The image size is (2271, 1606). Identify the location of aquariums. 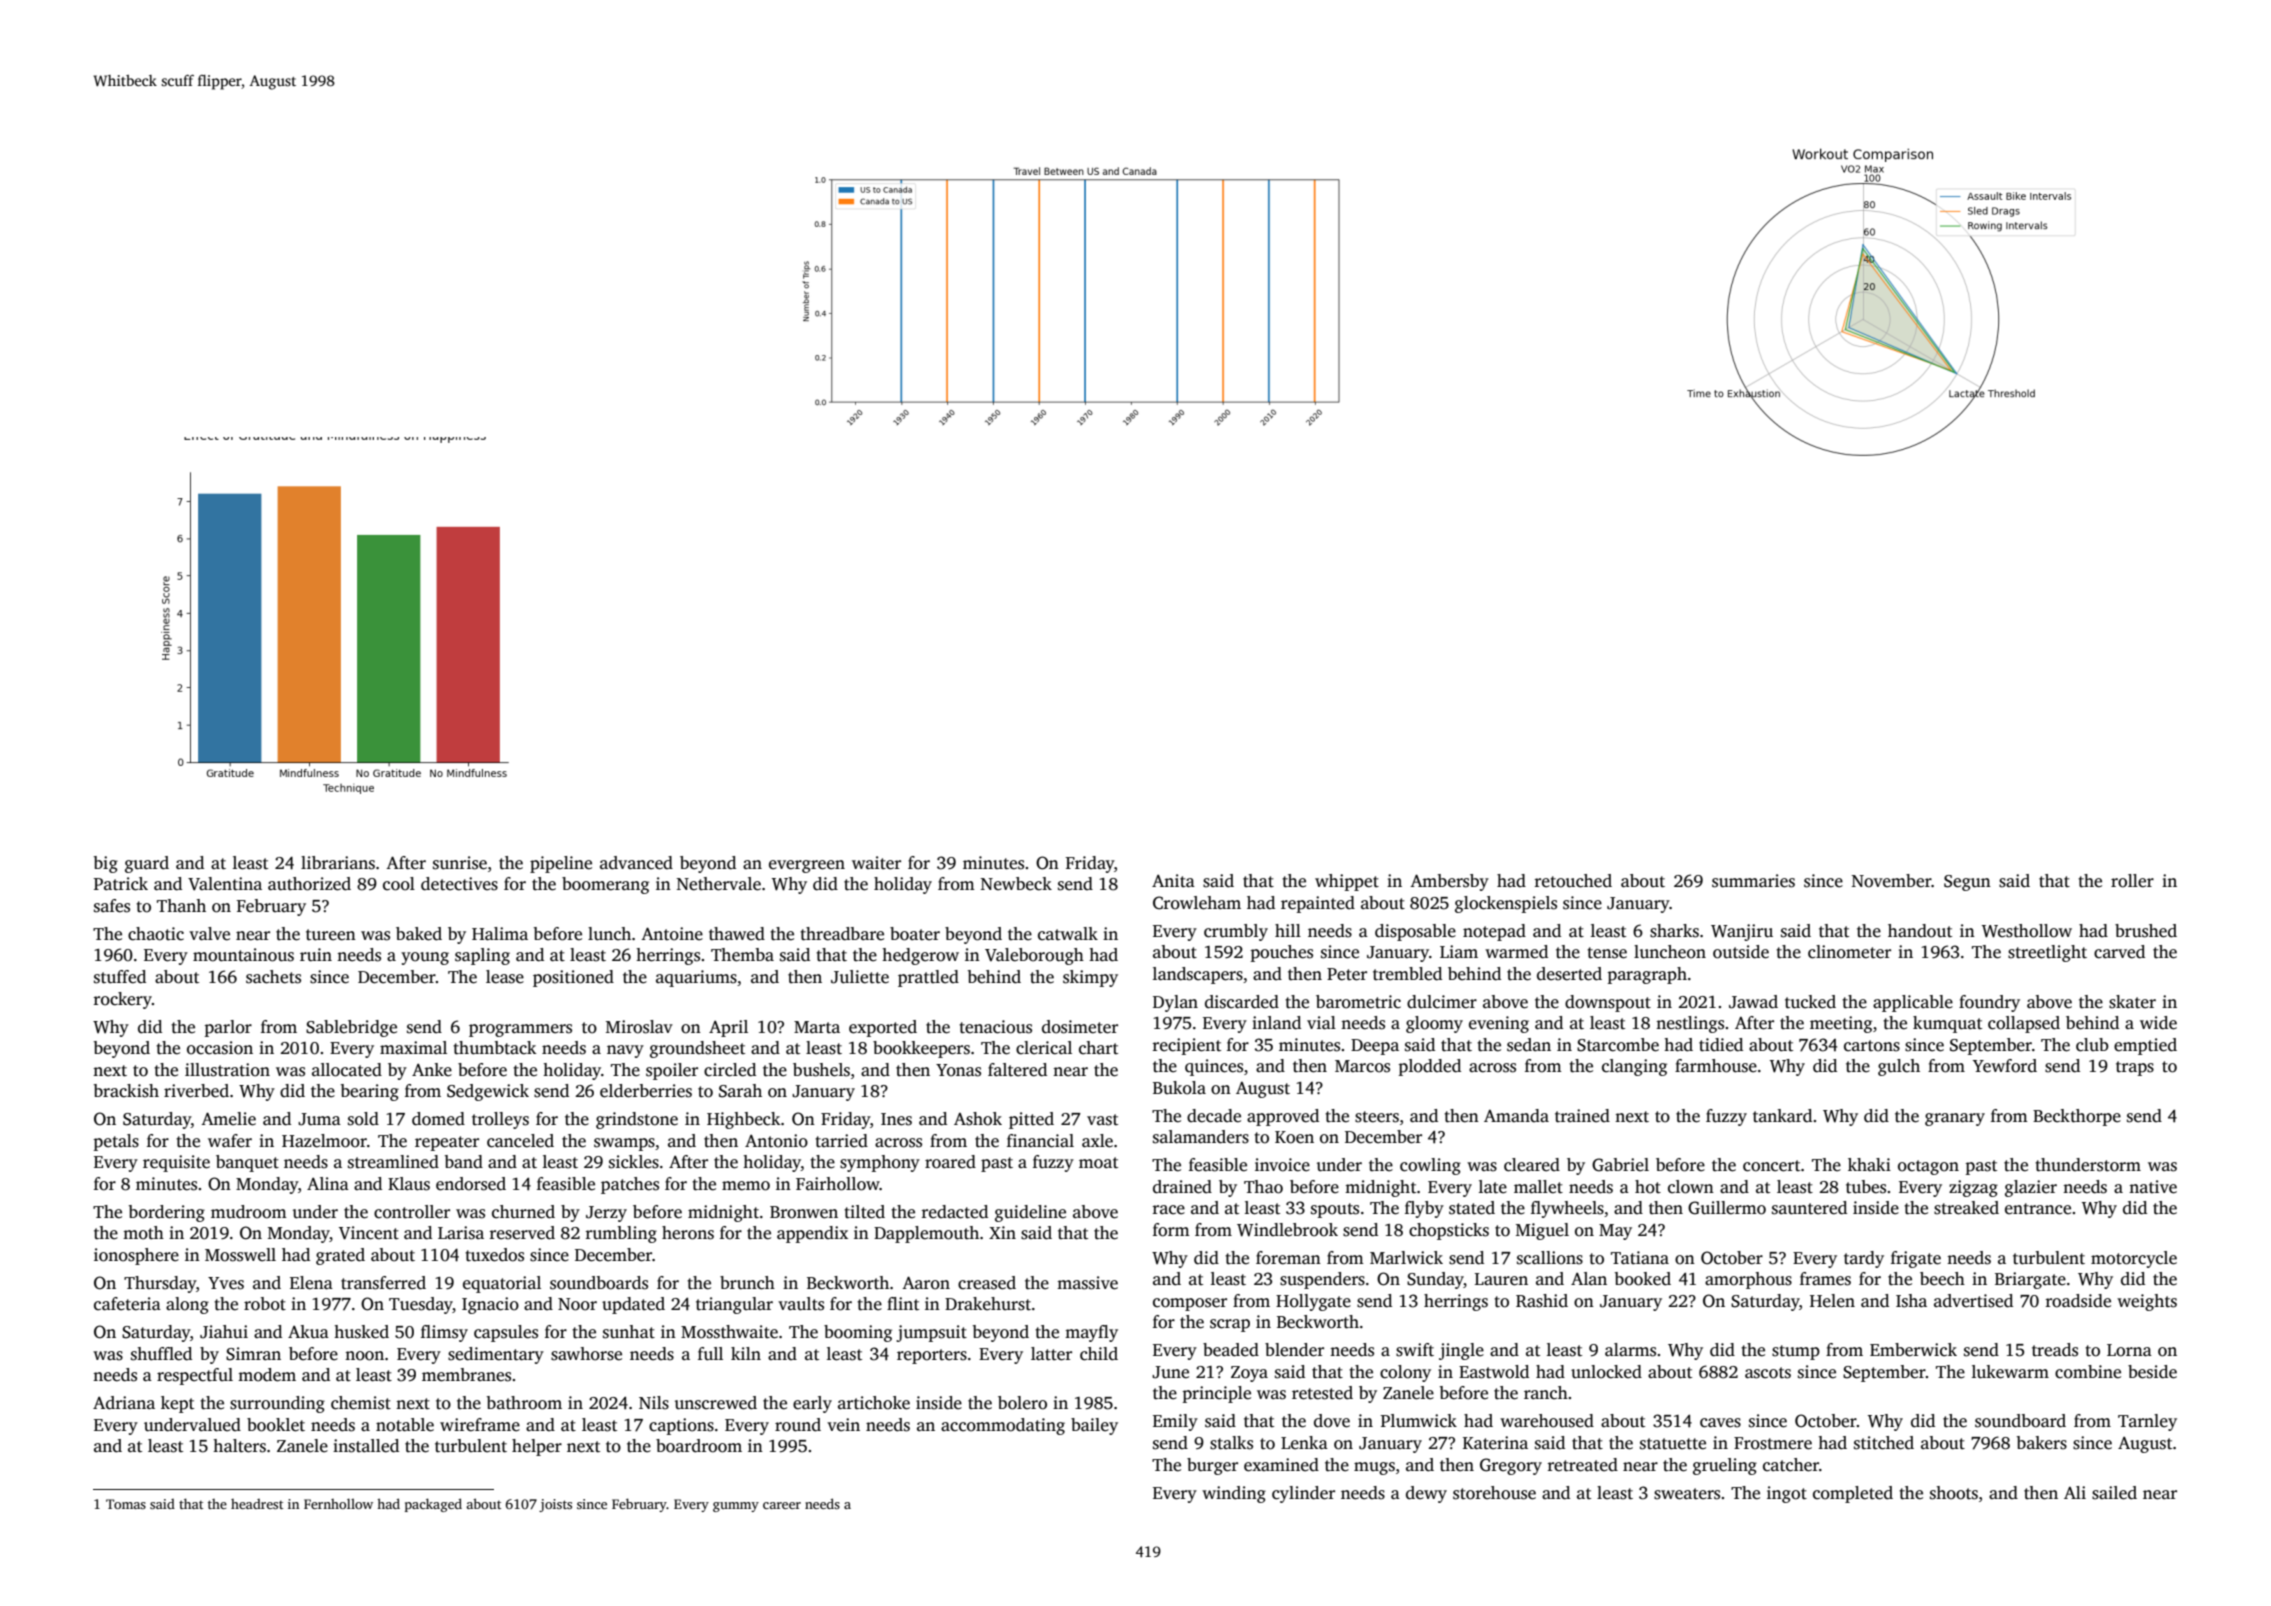
(696, 978).
